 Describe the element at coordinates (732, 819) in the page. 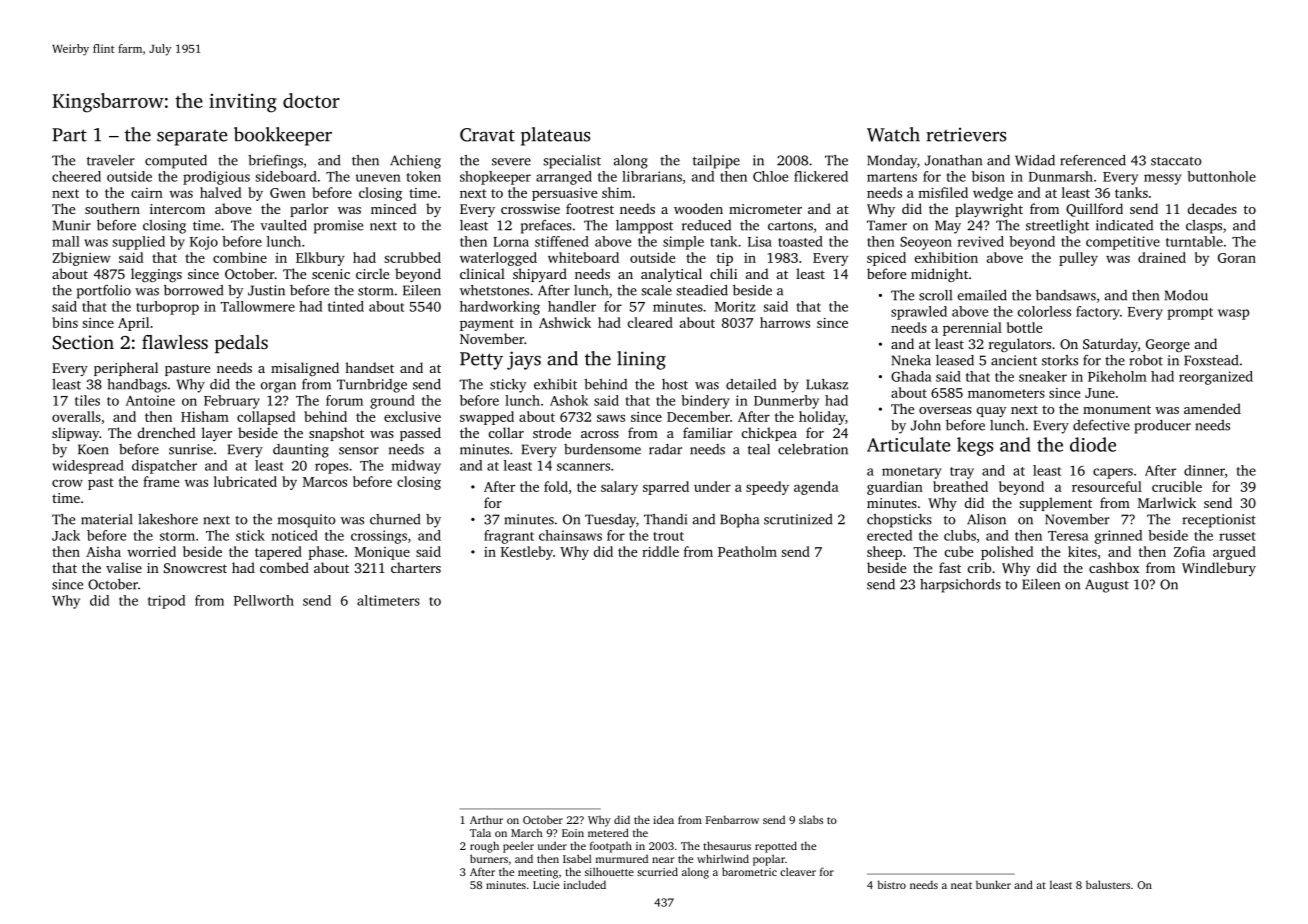

I see `Fenbarrow` at that location.
